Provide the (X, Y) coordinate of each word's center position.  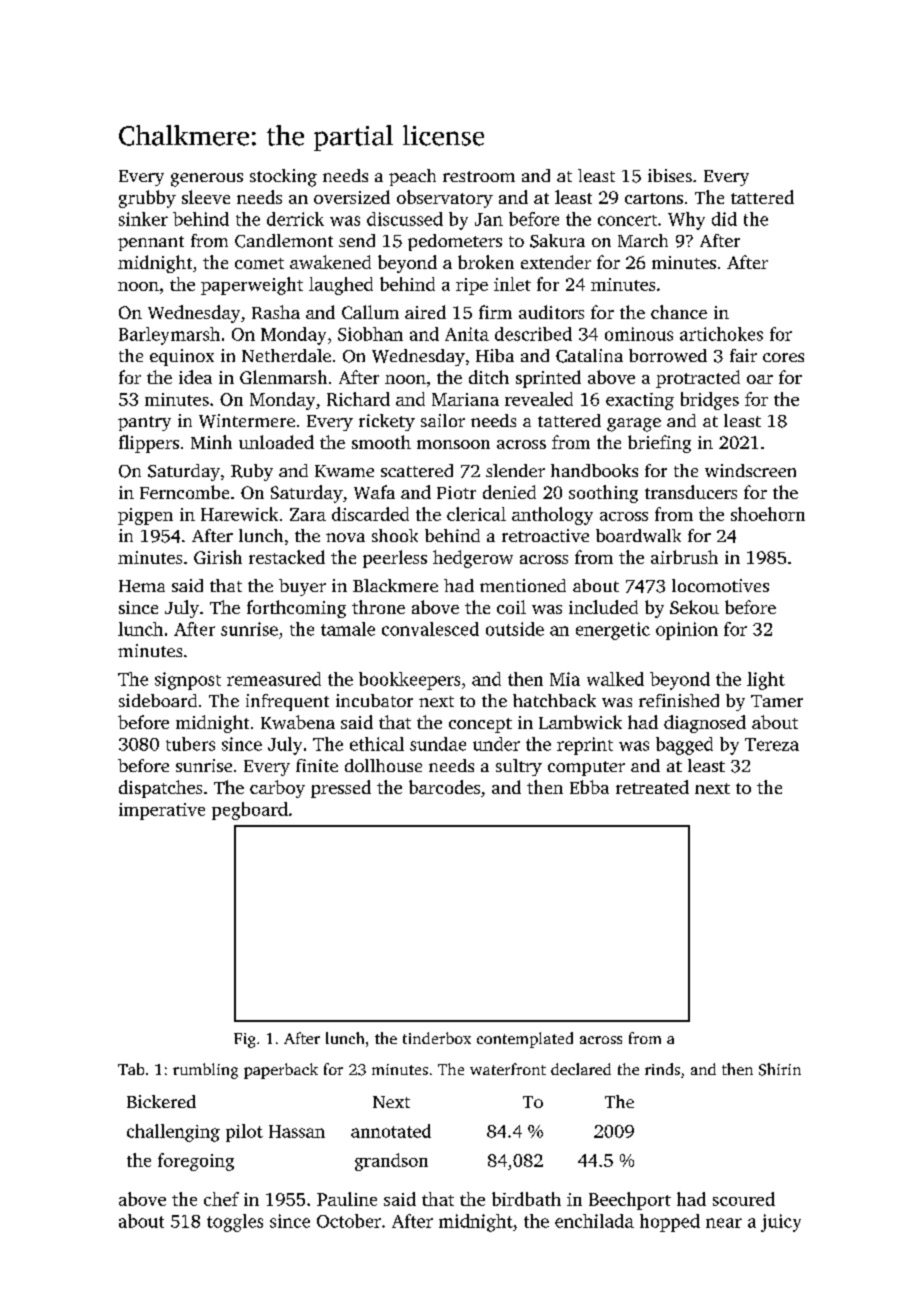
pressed (341, 789)
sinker (143, 219)
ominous (639, 334)
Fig (244, 1040)
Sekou (694, 607)
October (349, 1221)
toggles (235, 1223)
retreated (652, 787)
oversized (352, 197)
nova (345, 537)
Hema (142, 586)
